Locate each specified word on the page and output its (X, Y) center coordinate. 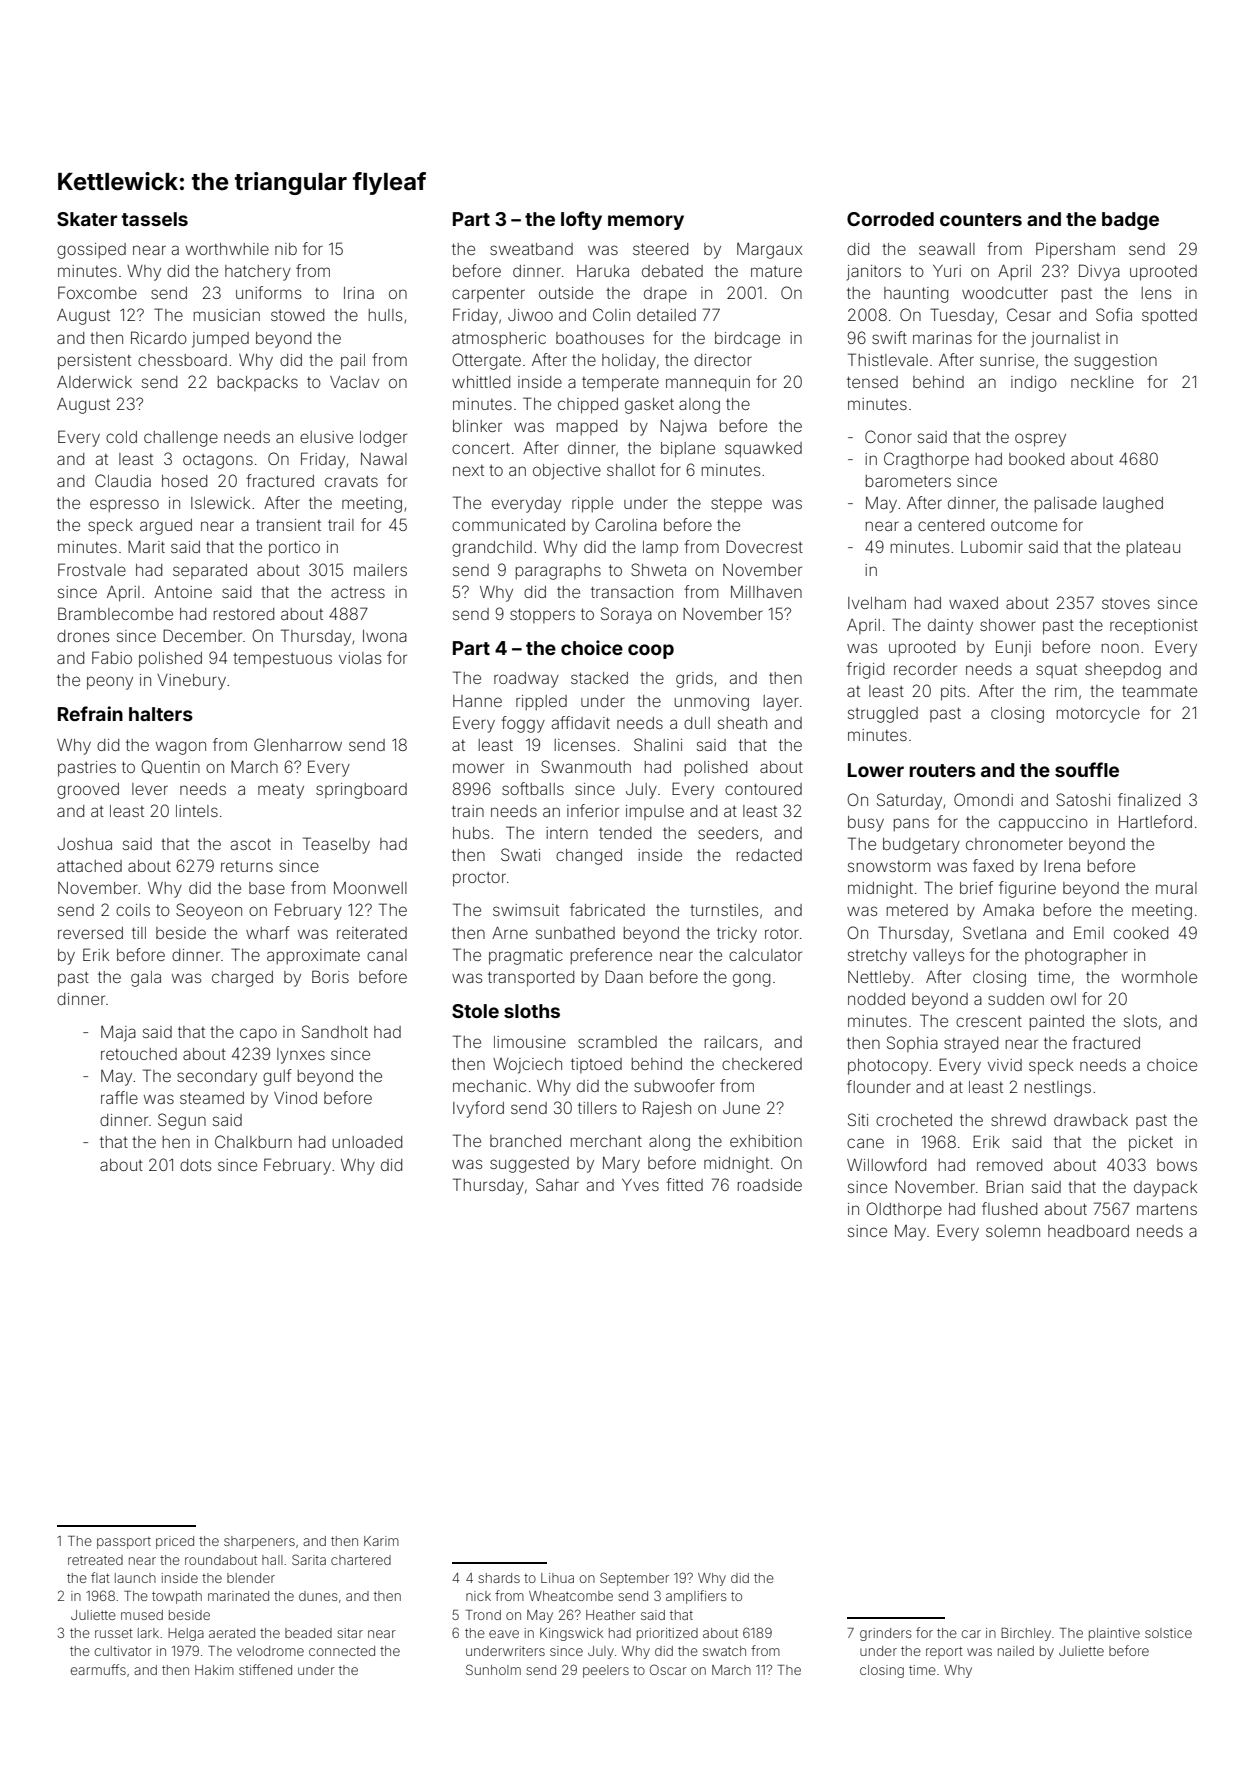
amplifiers (696, 1597)
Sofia (1114, 314)
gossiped (91, 251)
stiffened (265, 1669)
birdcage (747, 340)
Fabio (112, 657)
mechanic (489, 1086)
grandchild (492, 549)
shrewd (1018, 1120)
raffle (119, 1097)
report (944, 1652)
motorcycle (1098, 715)
